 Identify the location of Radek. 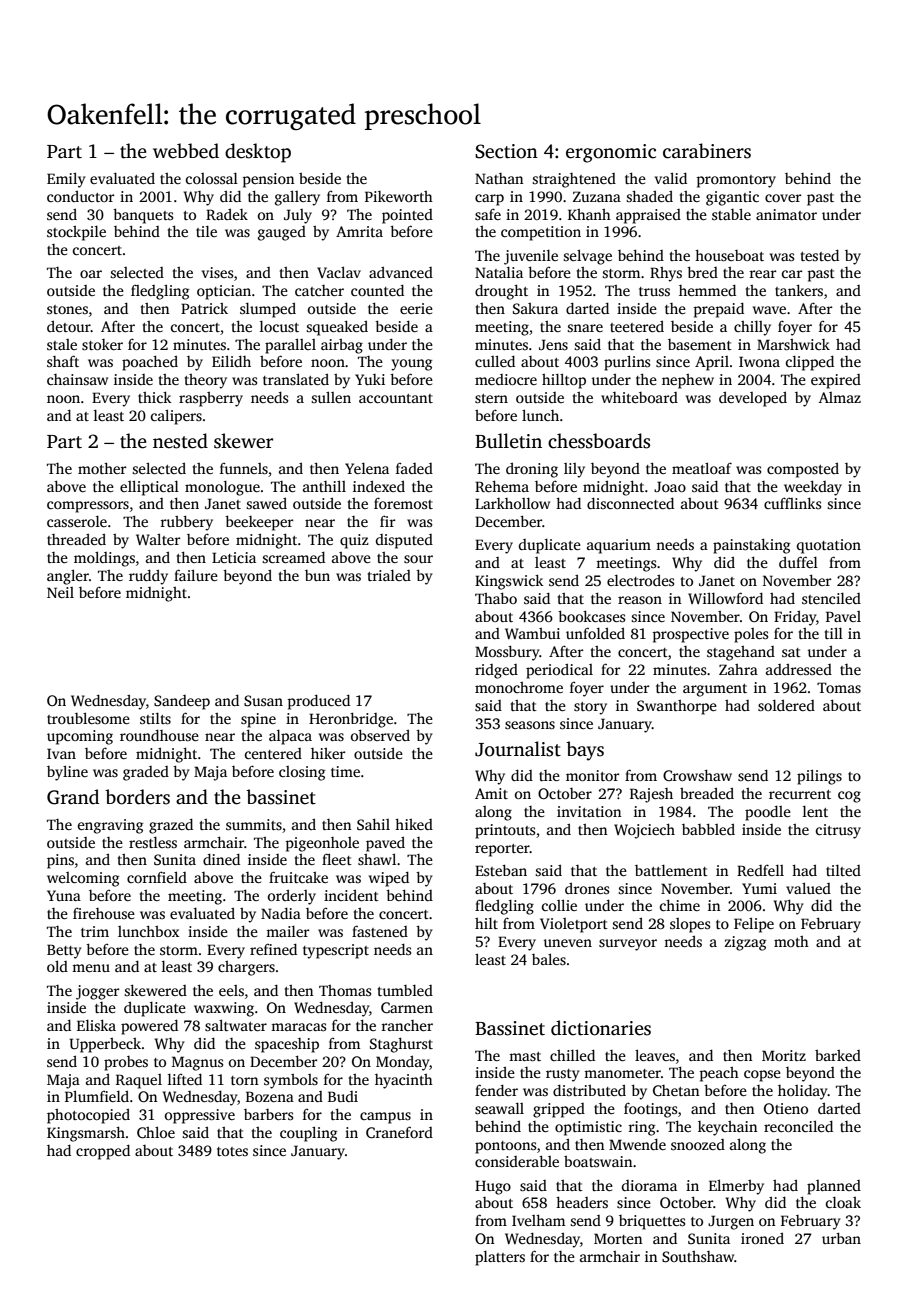
(227, 214).
